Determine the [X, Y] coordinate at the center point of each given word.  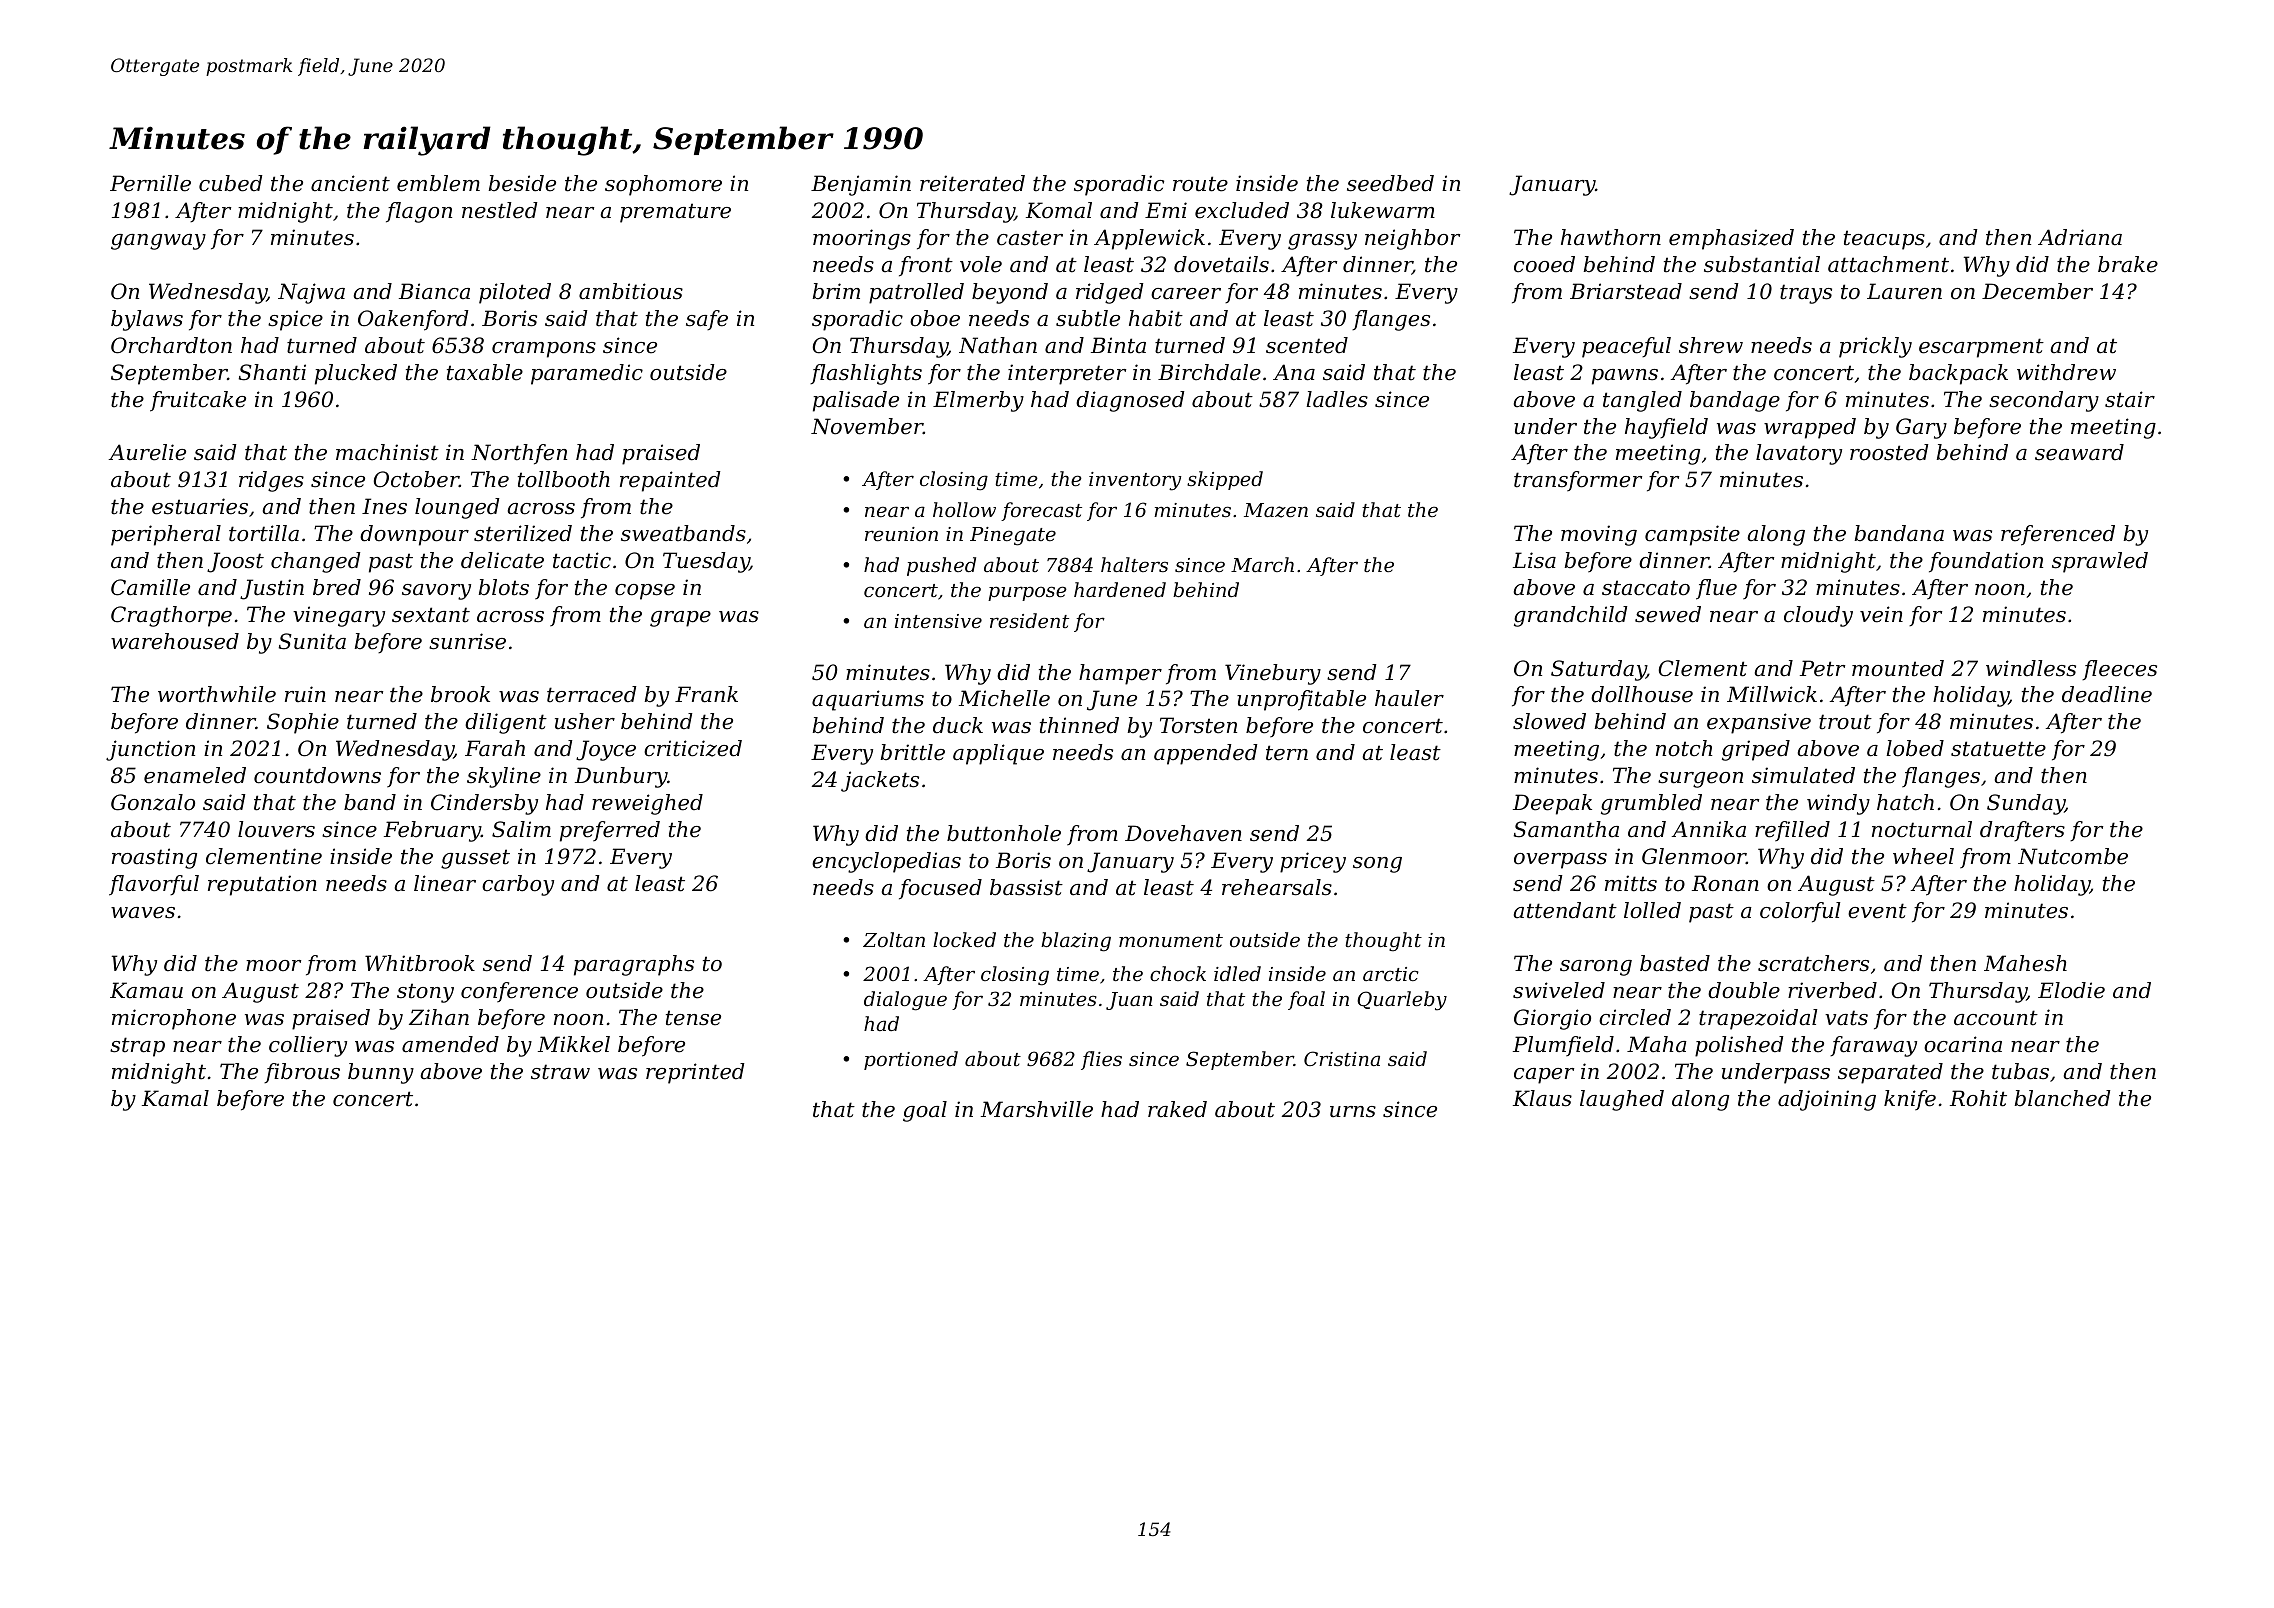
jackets [880, 781]
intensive [938, 621]
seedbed [1390, 183]
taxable [485, 372]
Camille [150, 587]
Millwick [1772, 694]
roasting [154, 858]
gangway [158, 242]
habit [1156, 318]
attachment [1888, 264]
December [2037, 291]
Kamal [175, 1098]
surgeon [1700, 780]
